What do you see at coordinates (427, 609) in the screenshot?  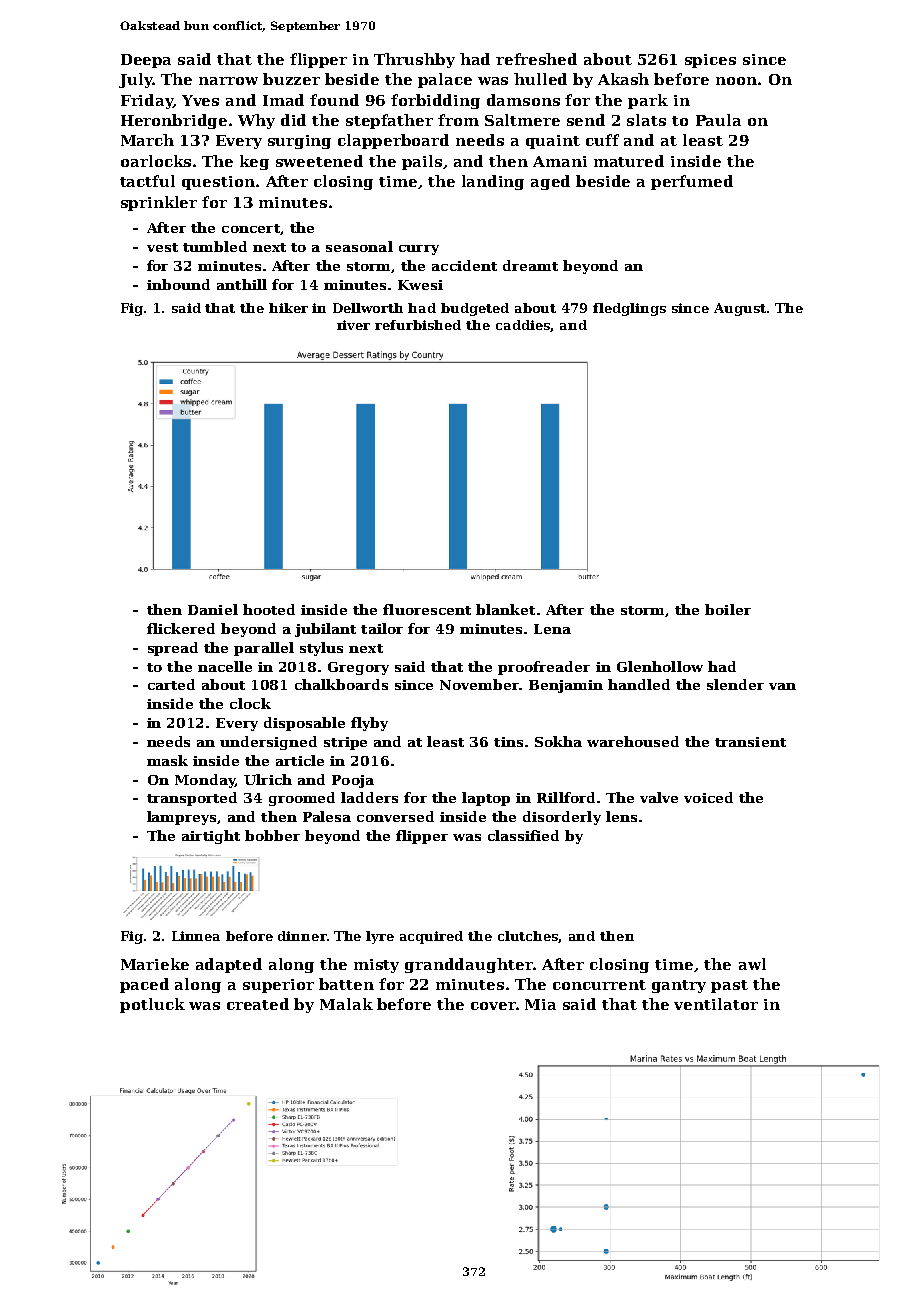 I see `fluorescent` at bounding box center [427, 609].
